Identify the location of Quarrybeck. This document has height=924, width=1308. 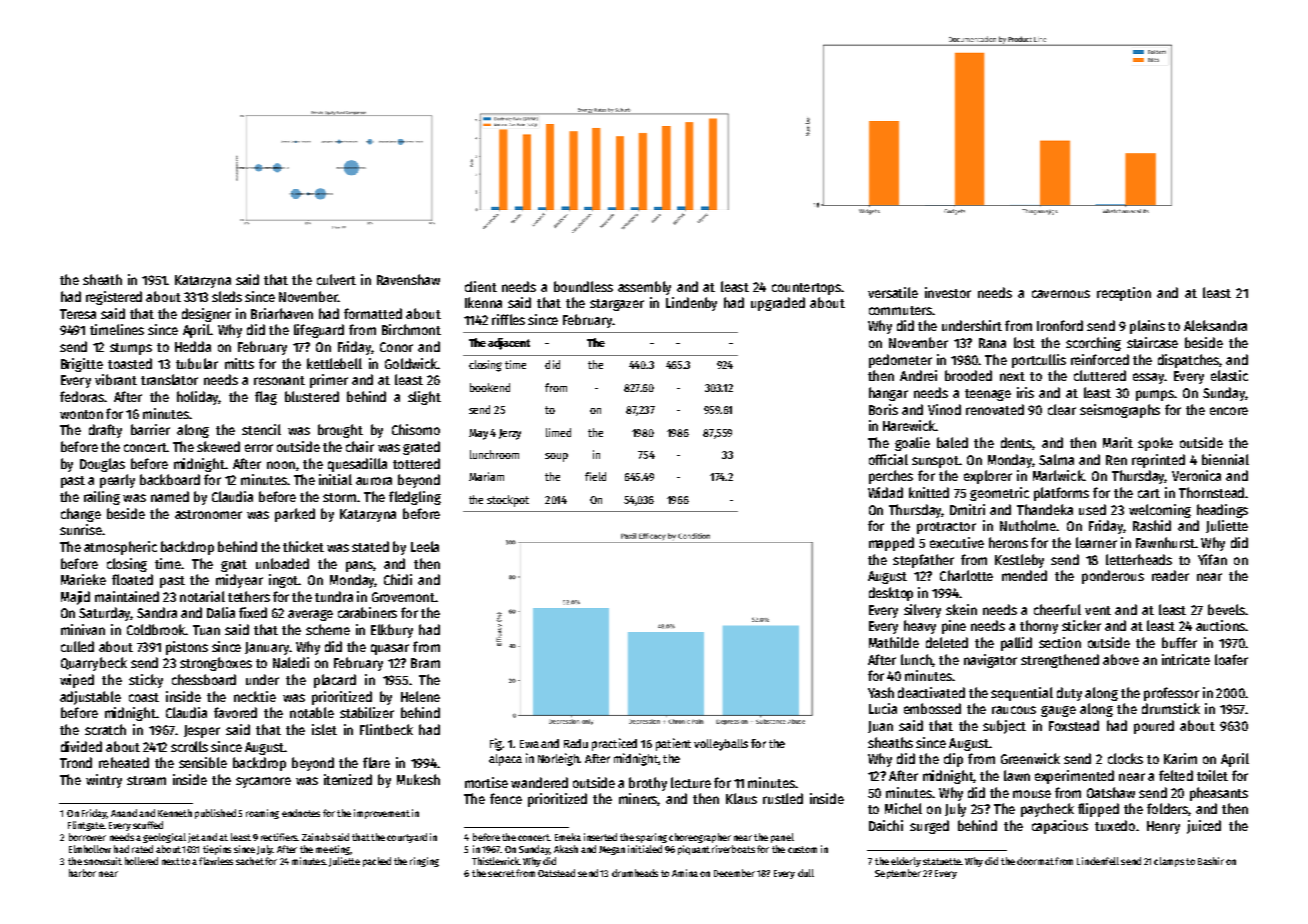
(94, 664).
